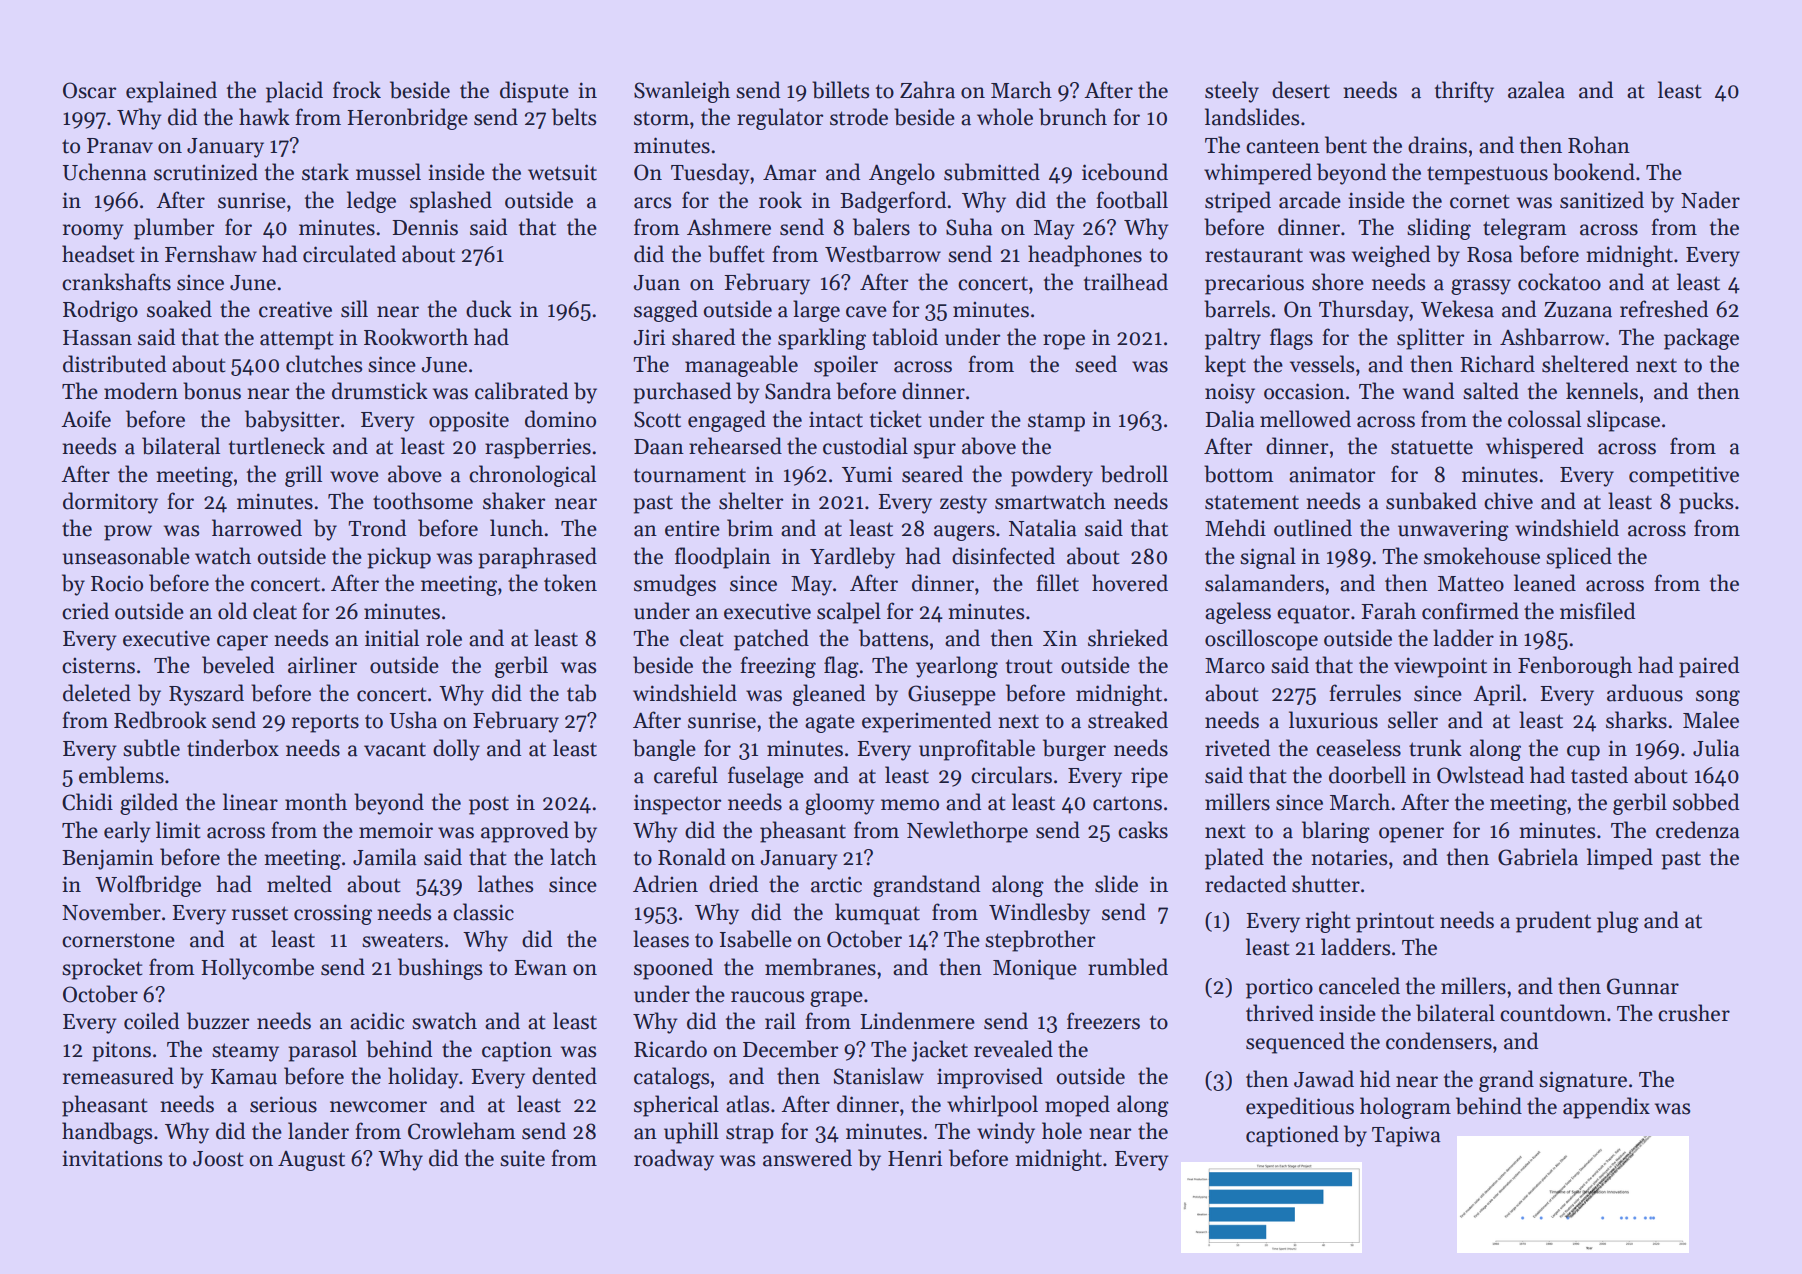  I want to click on Crowleham, so click(461, 1131).
